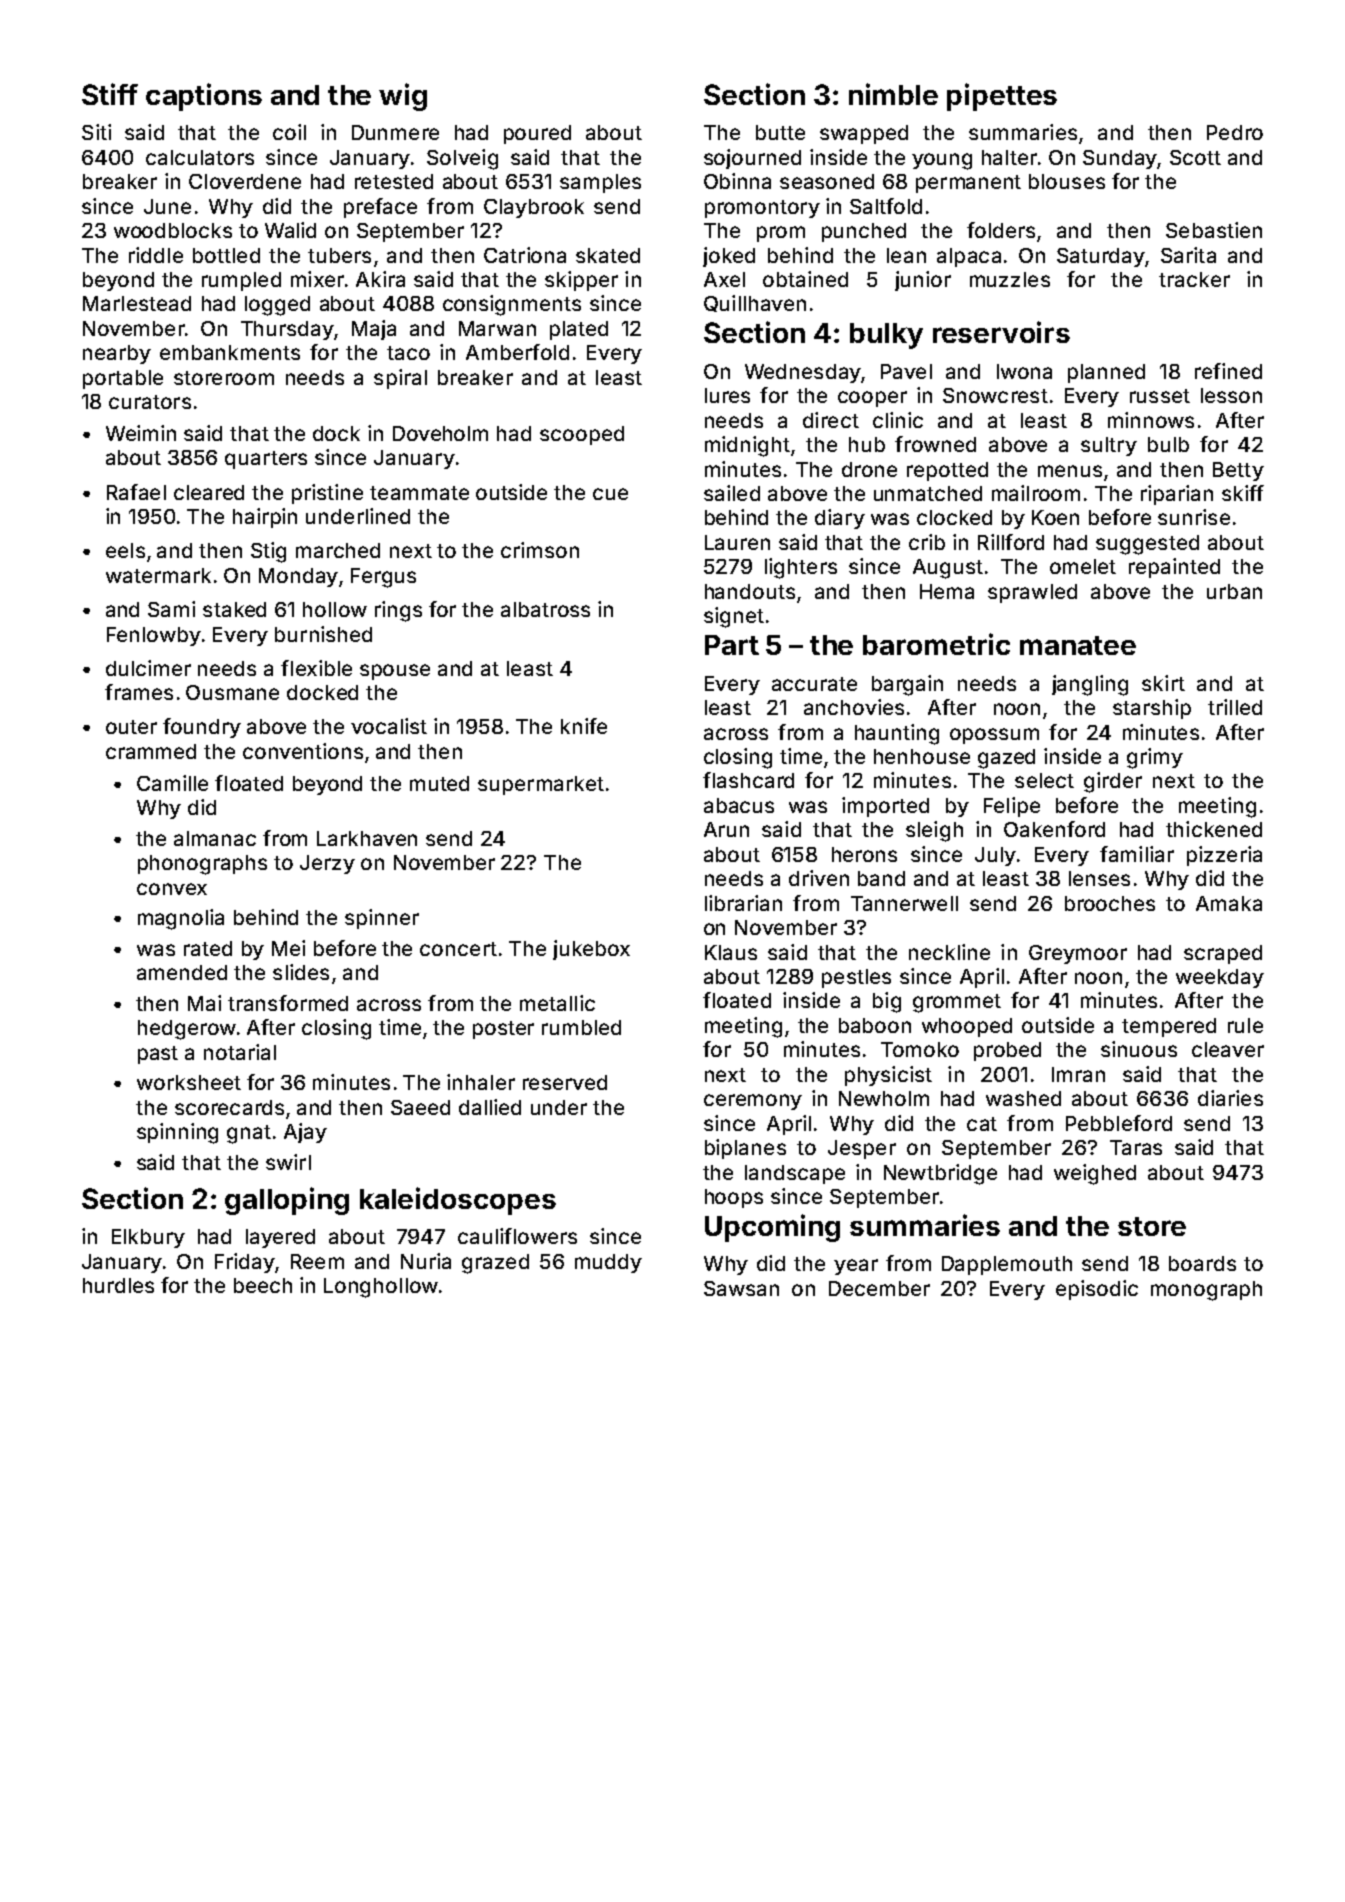 This screenshot has height=1902, width=1345. What do you see at coordinates (743, 903) in the screenshot?
I see `librarian` at bounding box center [743, 903].
